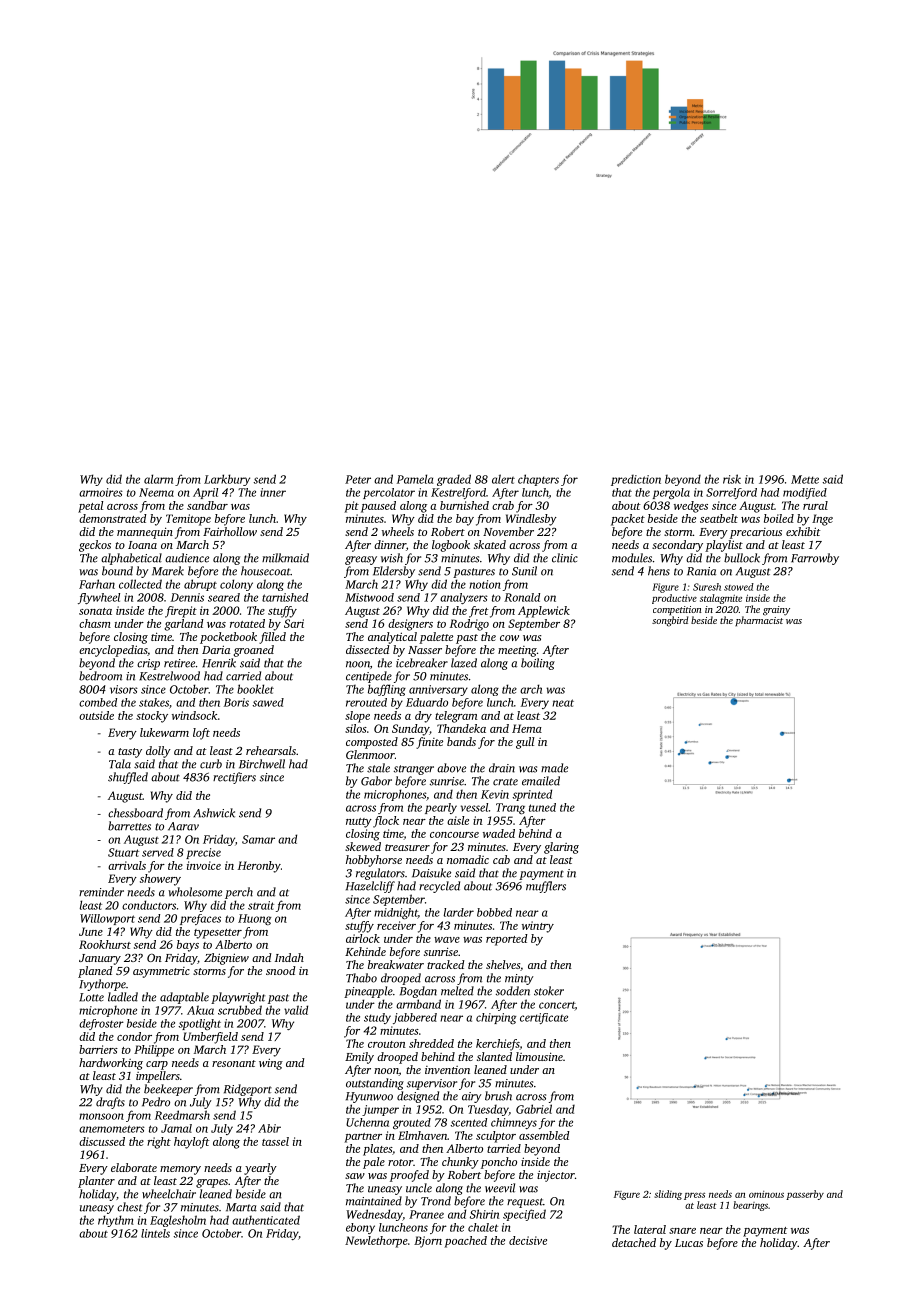 The width and height of the screenshot is (924, 1308). I want to click on made, so click(554, 768).
